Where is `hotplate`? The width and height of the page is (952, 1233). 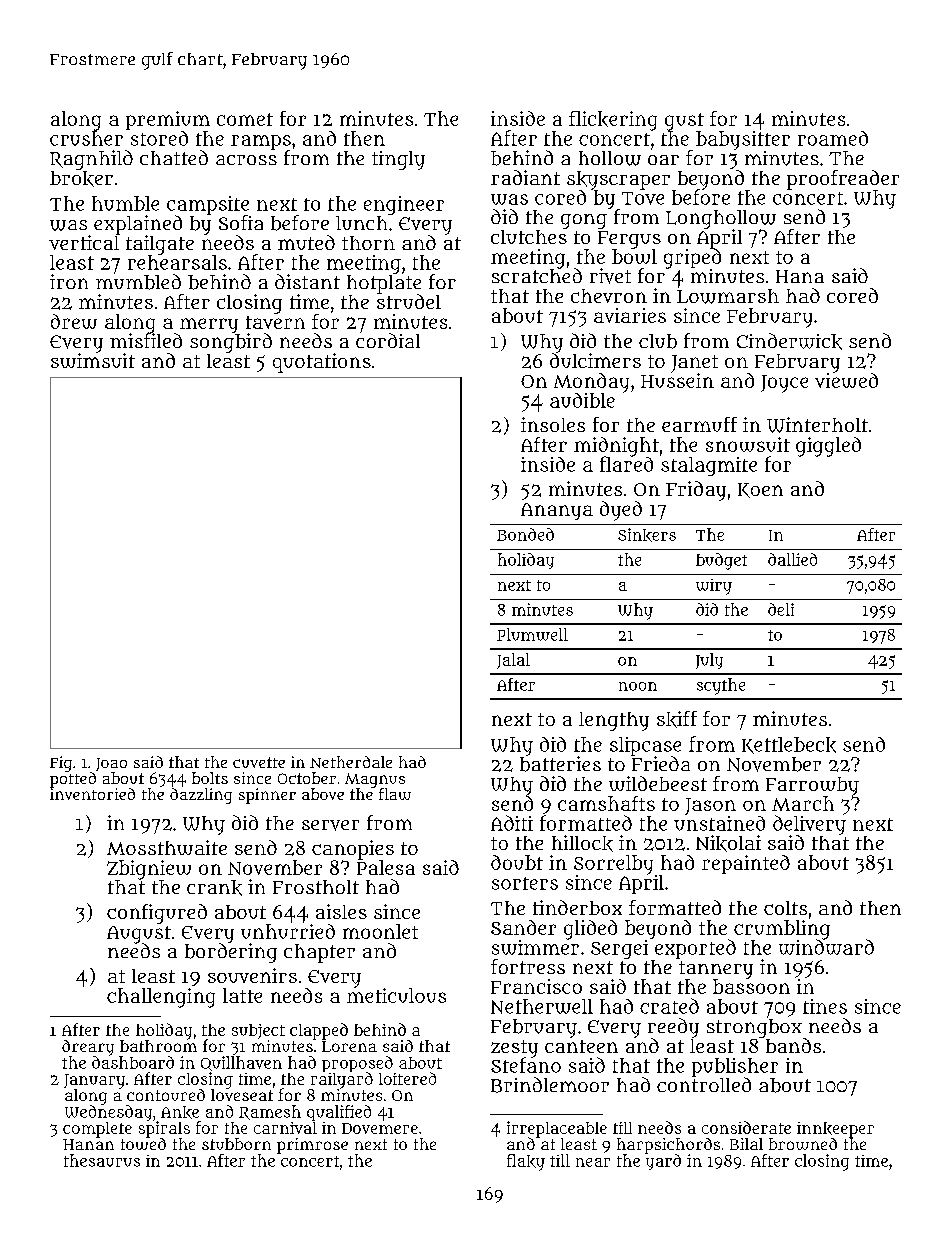 hotplate is located at coordinates (384, 284).
